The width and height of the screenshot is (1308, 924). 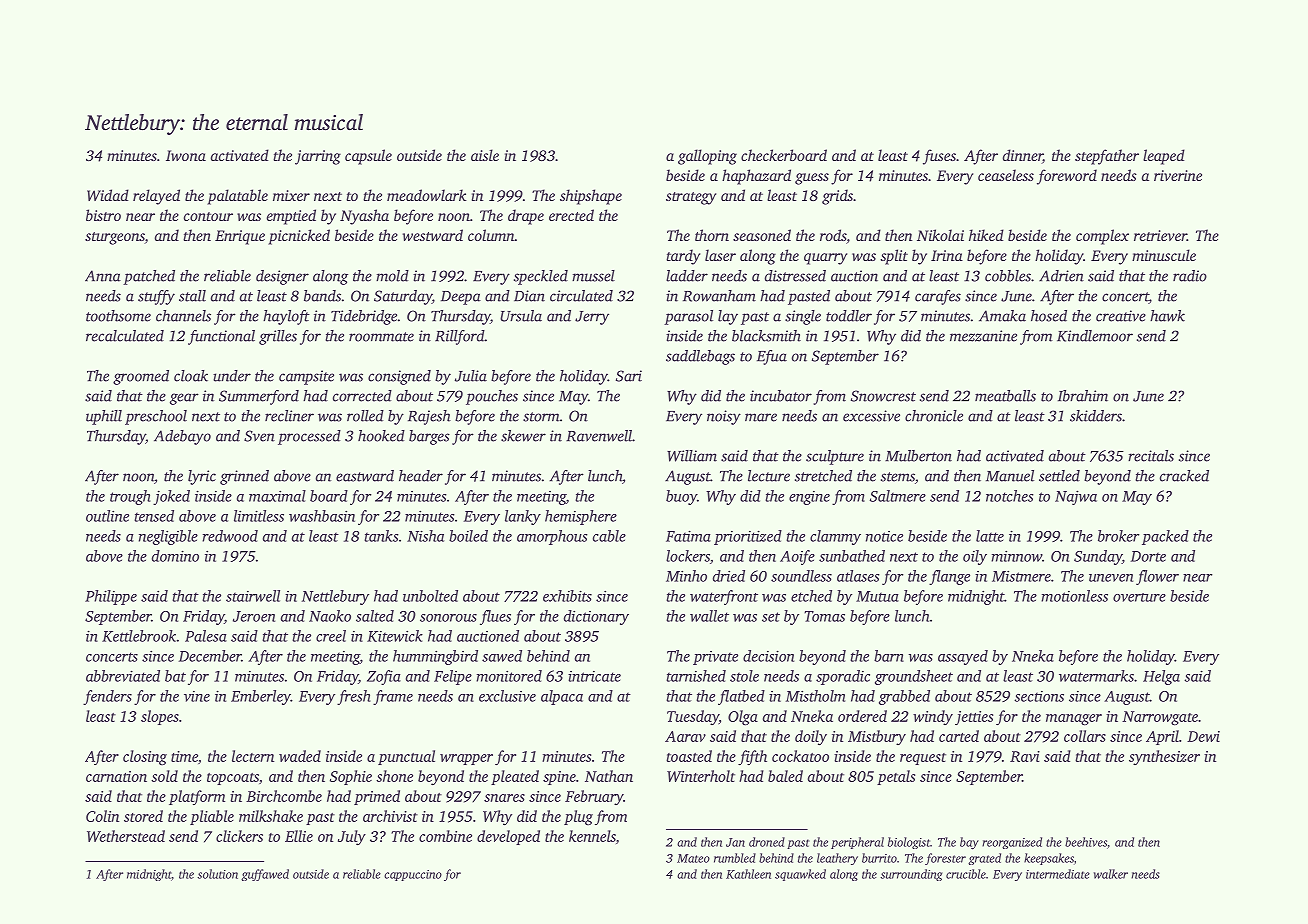 What do you see at coordinates (594, 676) in the screenshot?
I see `intricate` at bounding box center [594, 676].
